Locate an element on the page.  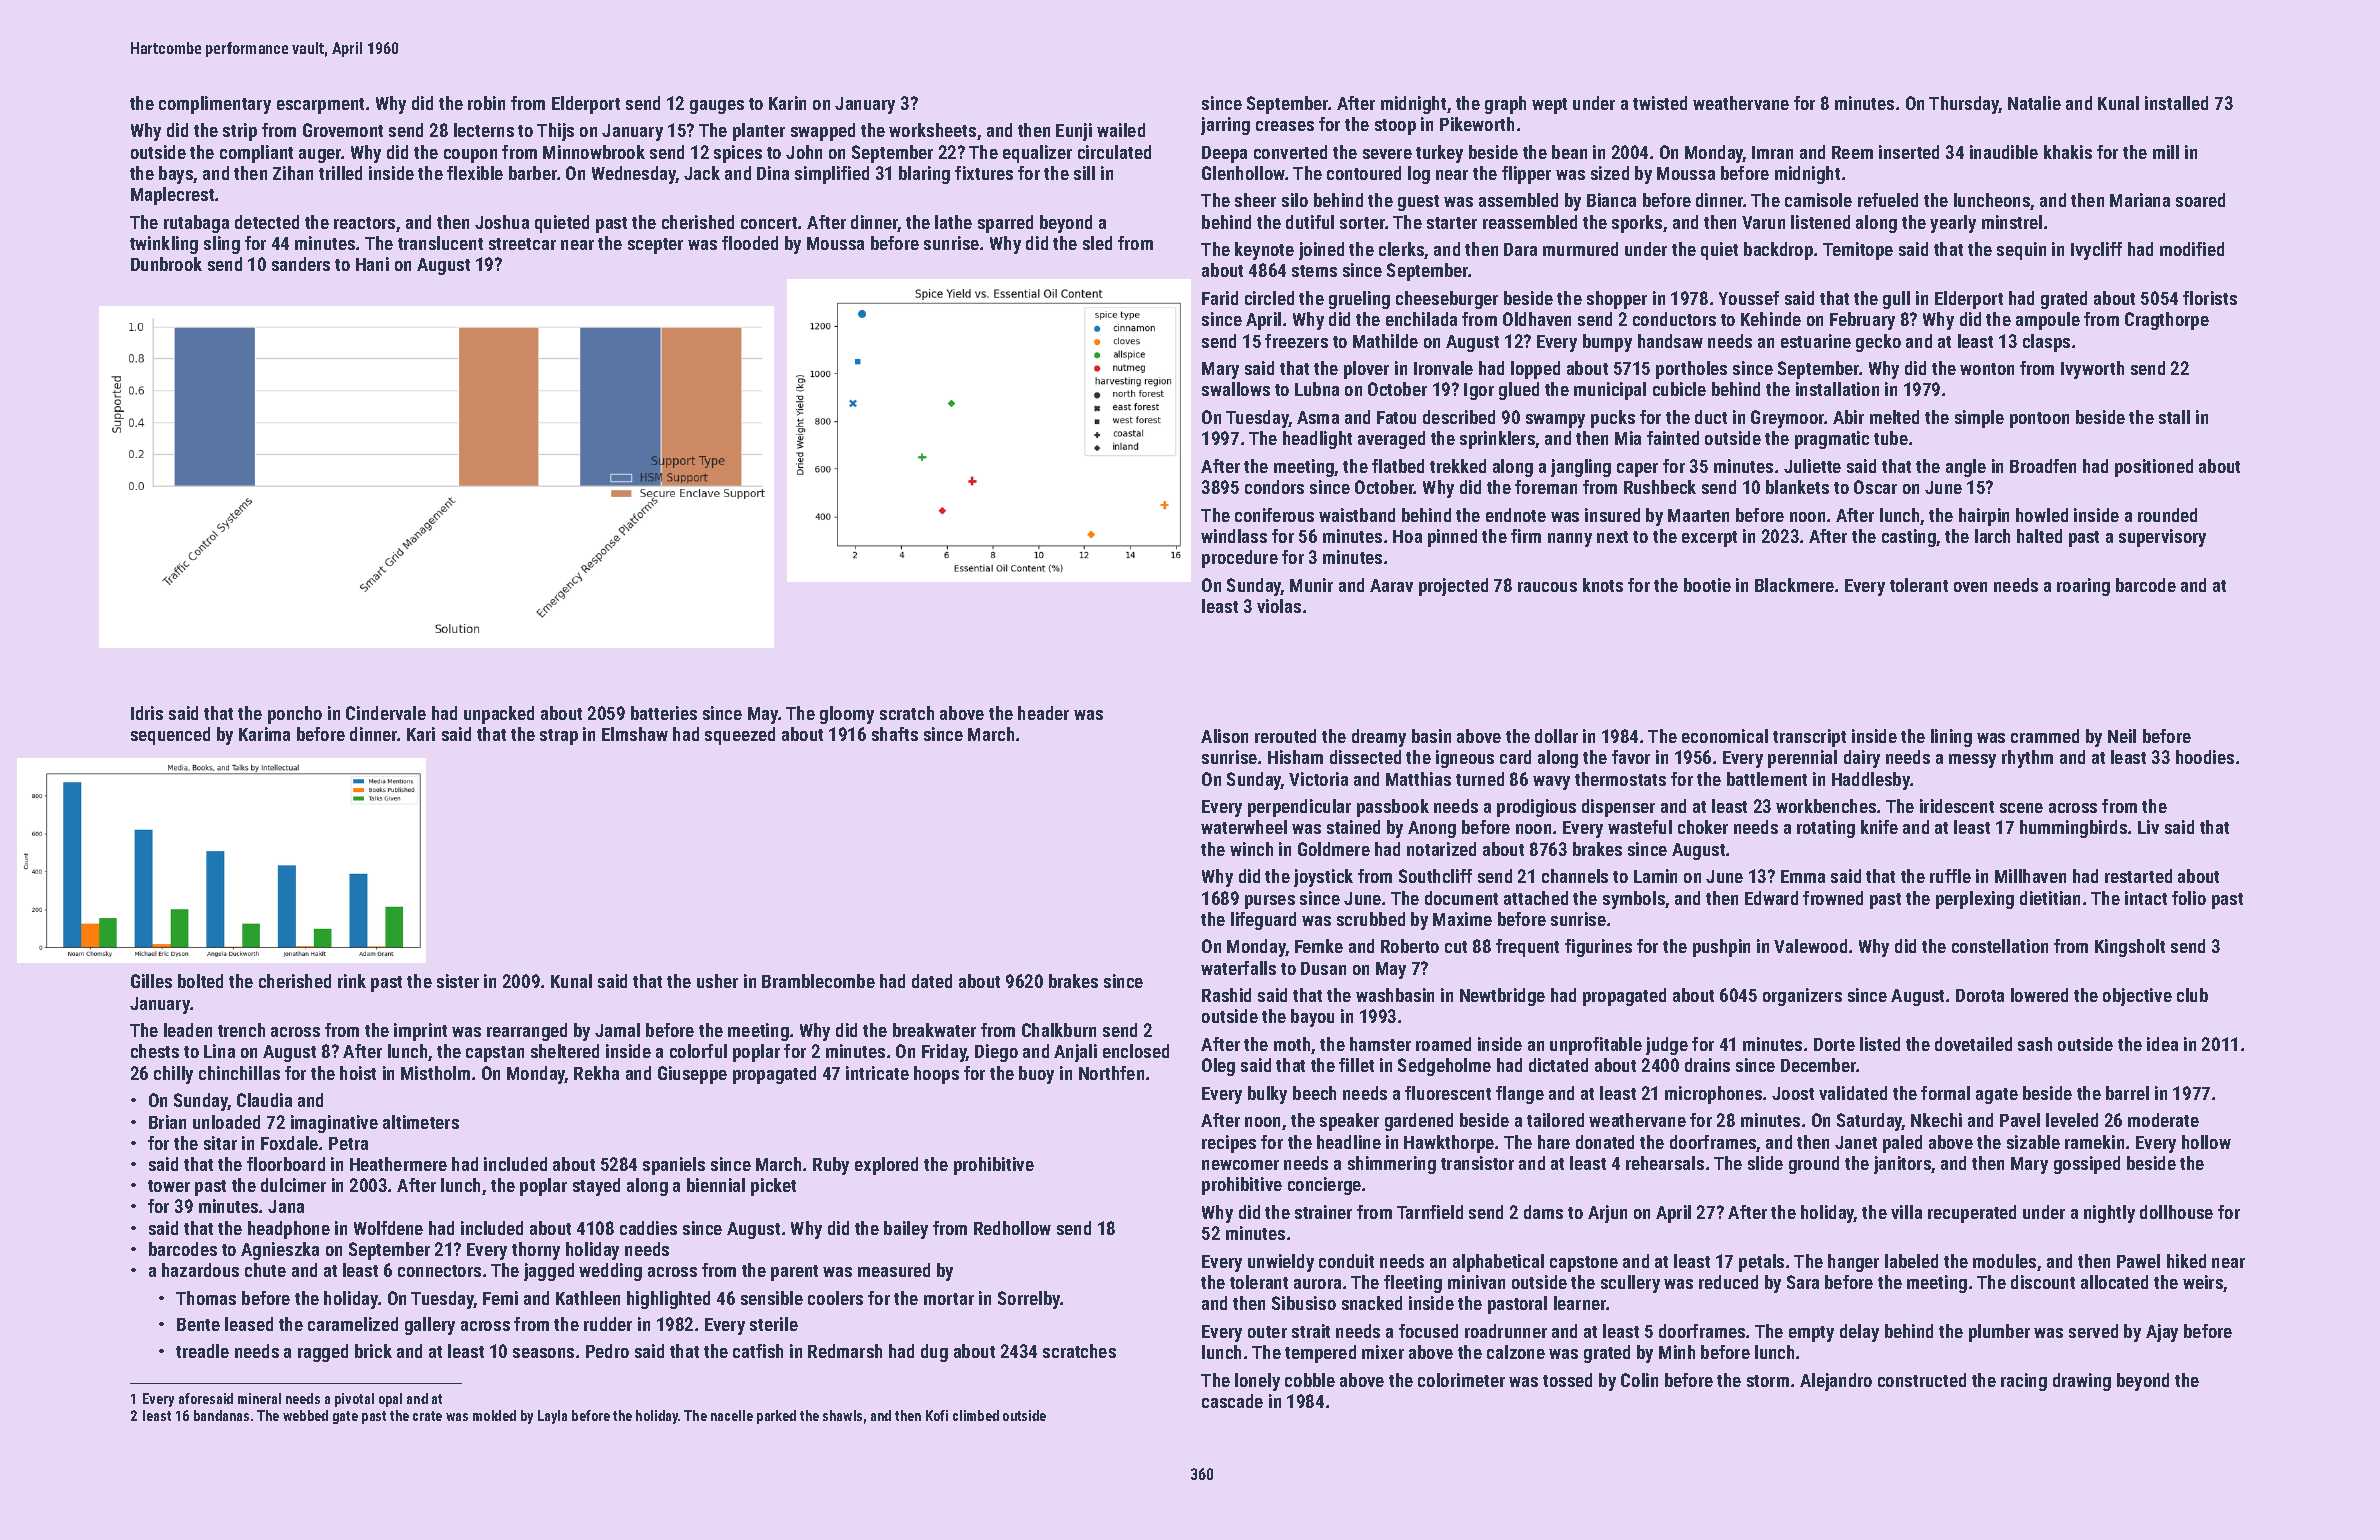
Grovemont is located at coordinates (343, 130).
